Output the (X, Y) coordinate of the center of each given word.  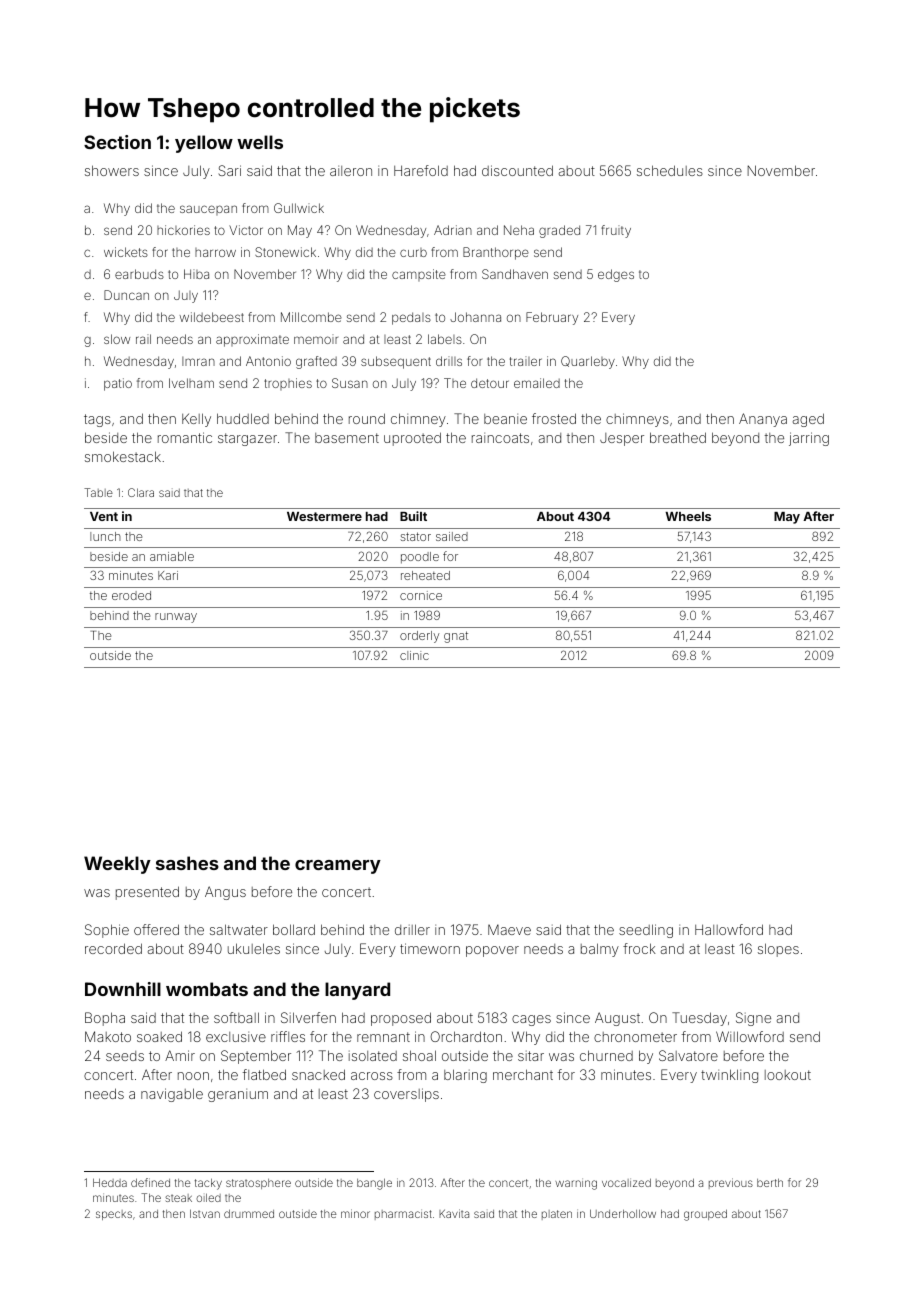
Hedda (110, 1182)
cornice (421, 595)
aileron (351, 171)
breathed (678, 437)
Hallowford (729, 929)
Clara (141, 492)
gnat (456, 637)
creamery (338, 867)
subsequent (396, 362)
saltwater (239, 929)
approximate (252, 340)
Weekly (117, 865)
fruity (616, 231)
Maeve (509, 929)
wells (260, 142)
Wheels (688, 516)
